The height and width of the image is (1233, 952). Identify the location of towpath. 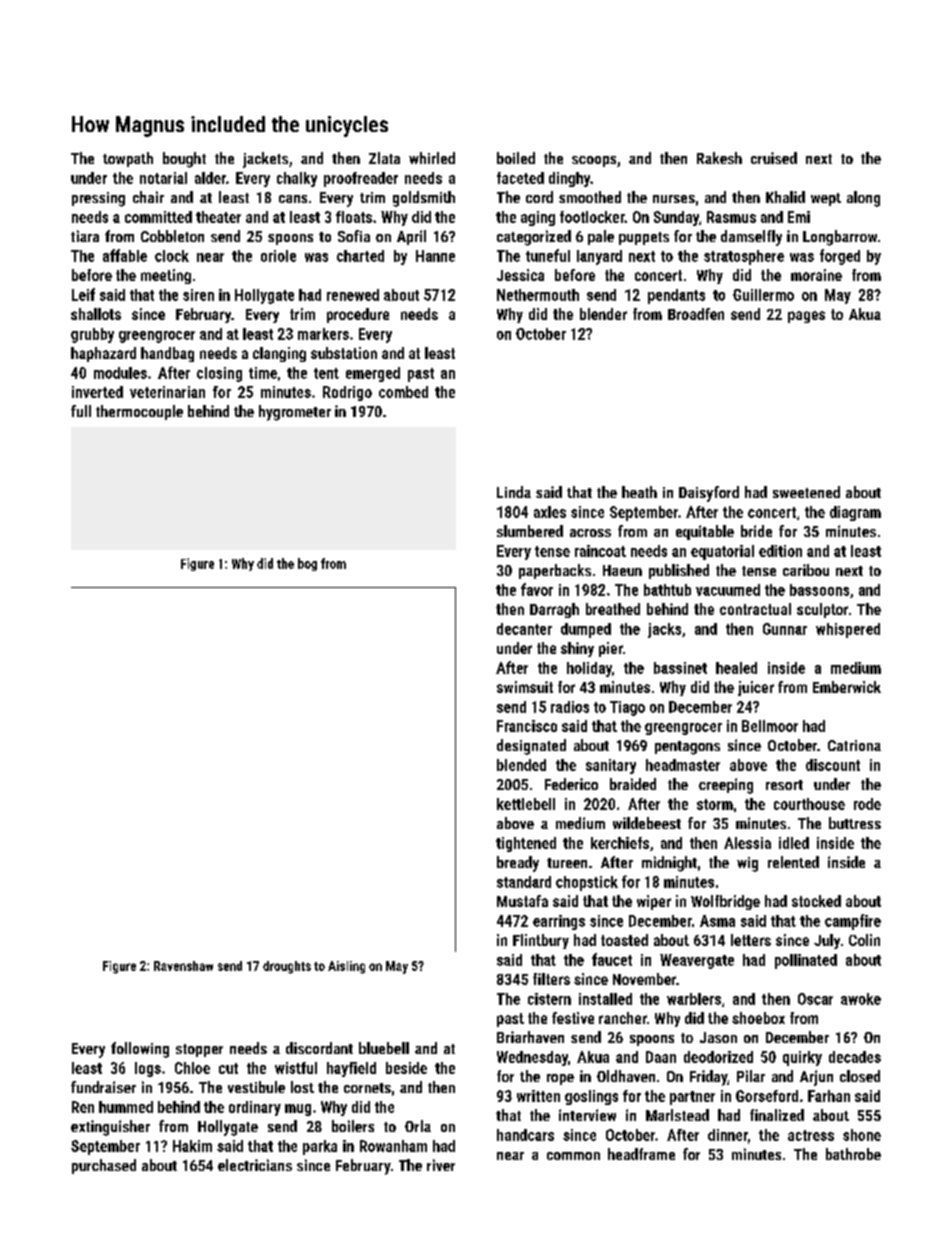
(128, 159).
